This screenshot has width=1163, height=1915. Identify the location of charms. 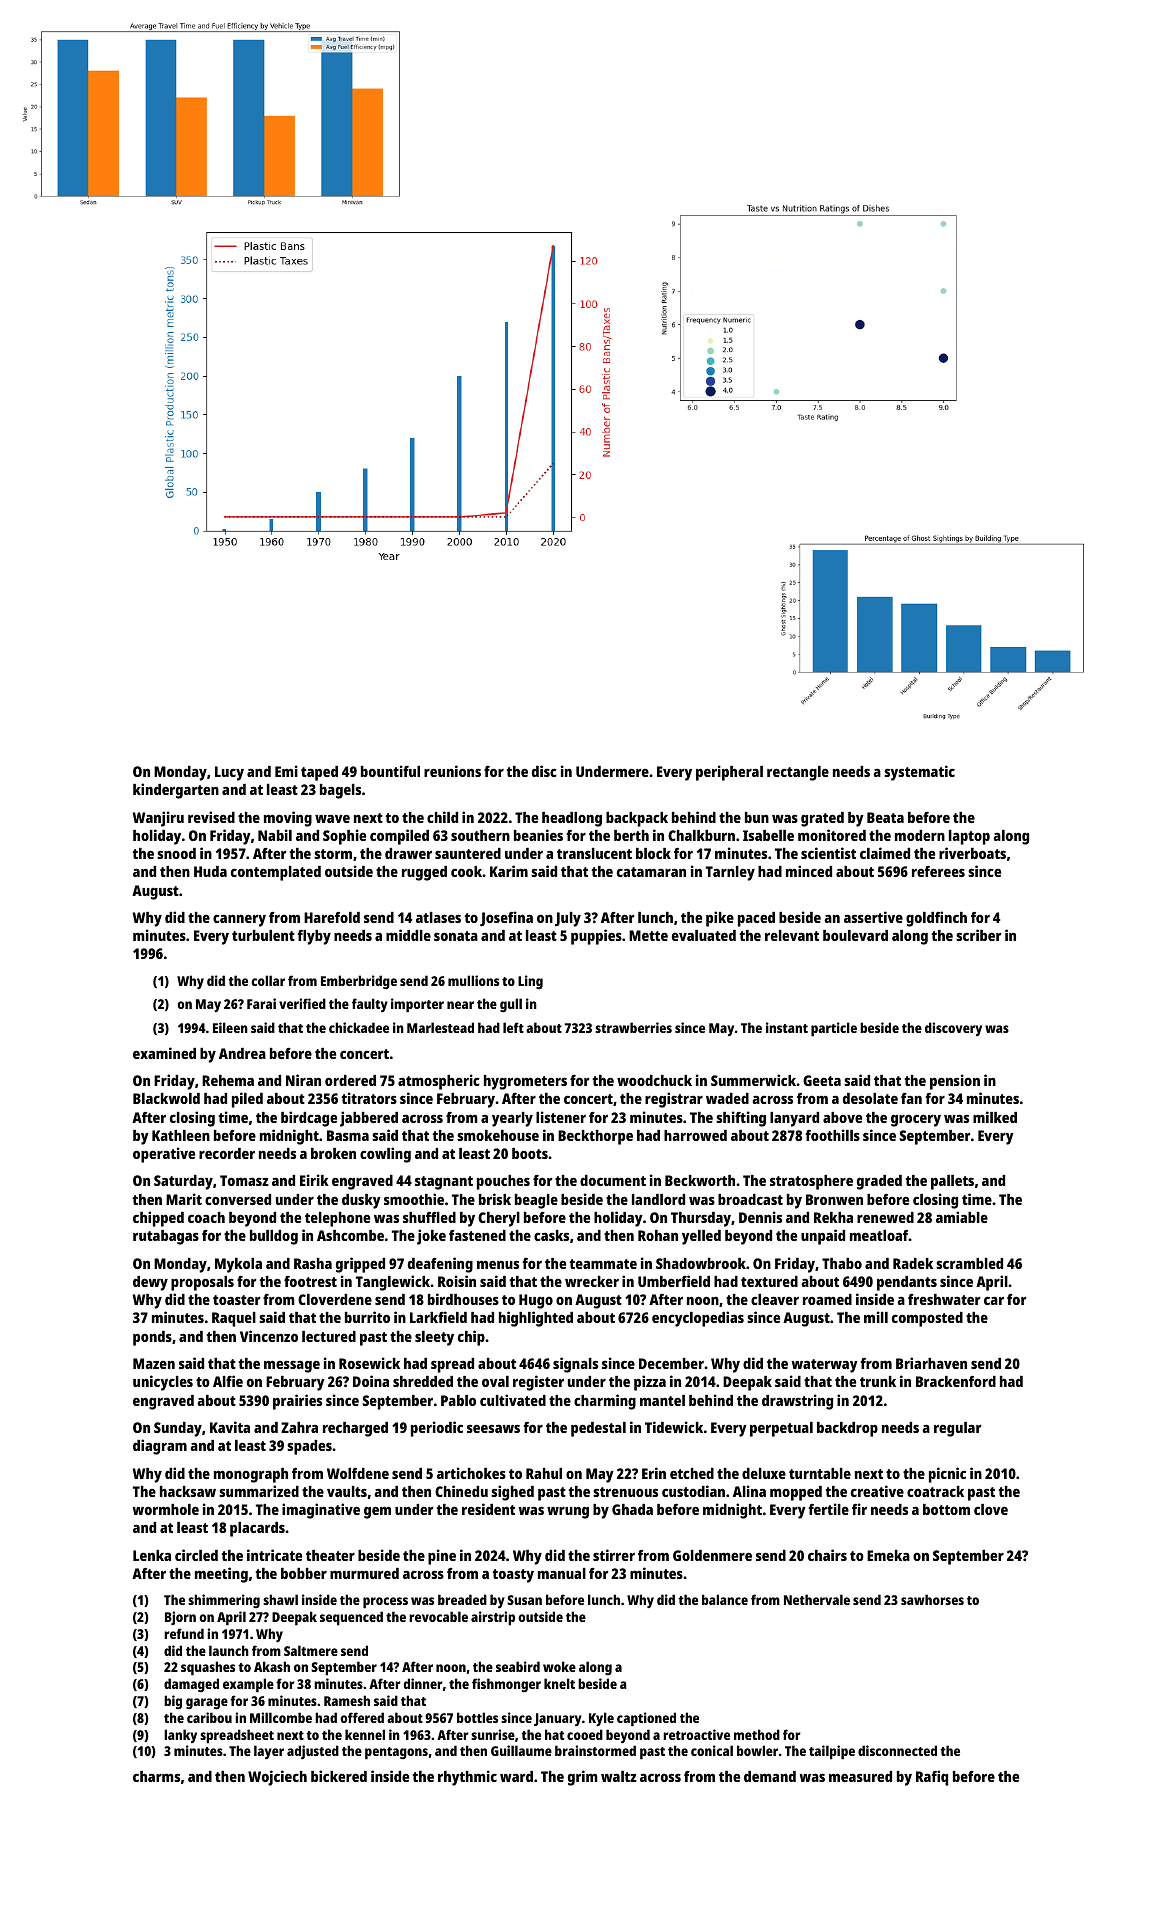
(156, 1776).
